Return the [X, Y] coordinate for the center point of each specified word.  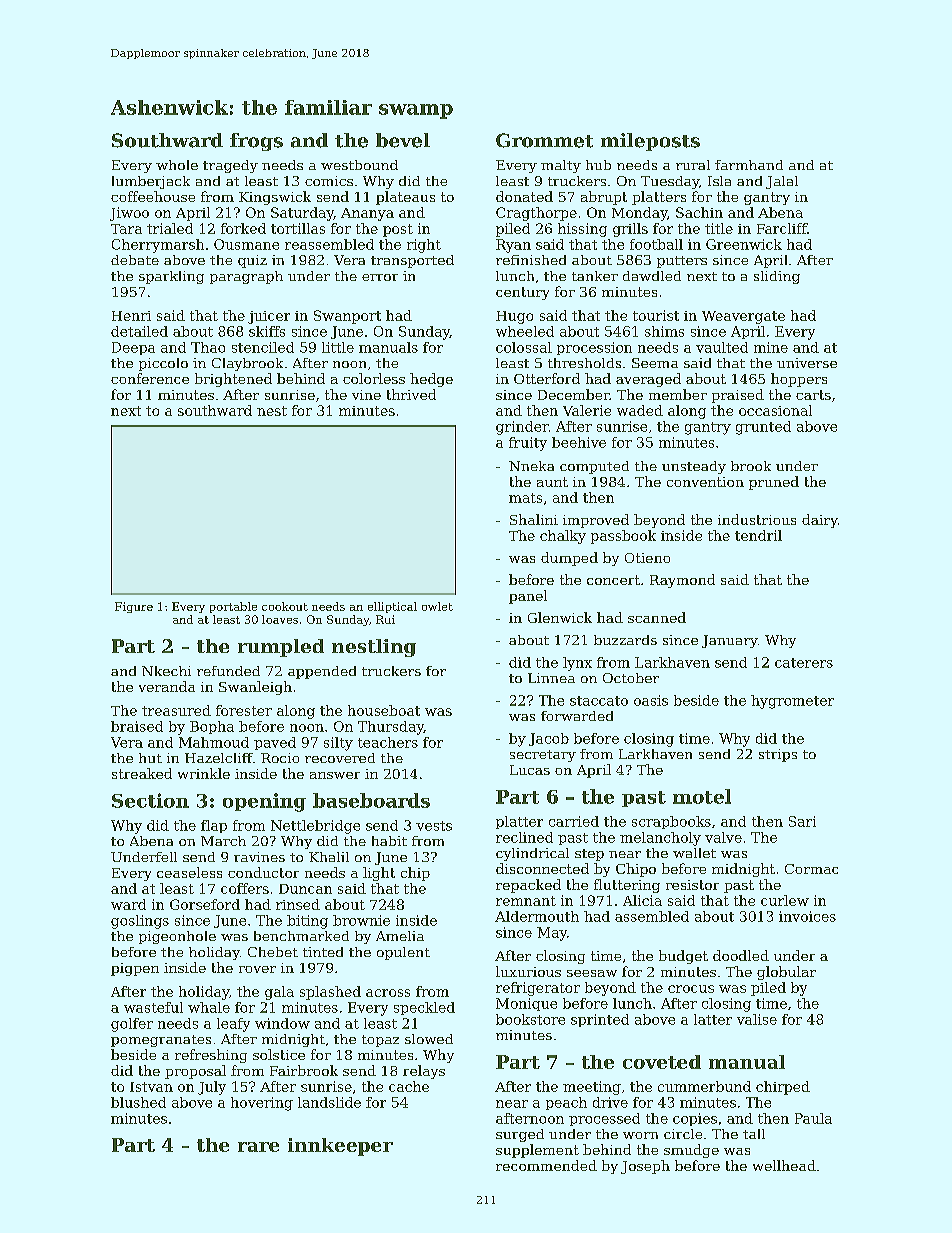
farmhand [749, 165]
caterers [804, 663]
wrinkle [204, 773]
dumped [569, 559]
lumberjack [151, 182]
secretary [543, 756]
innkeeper [340, 1147]
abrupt [604, 198]
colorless [374, 378]
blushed [138, 1102]
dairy [820, 521]
